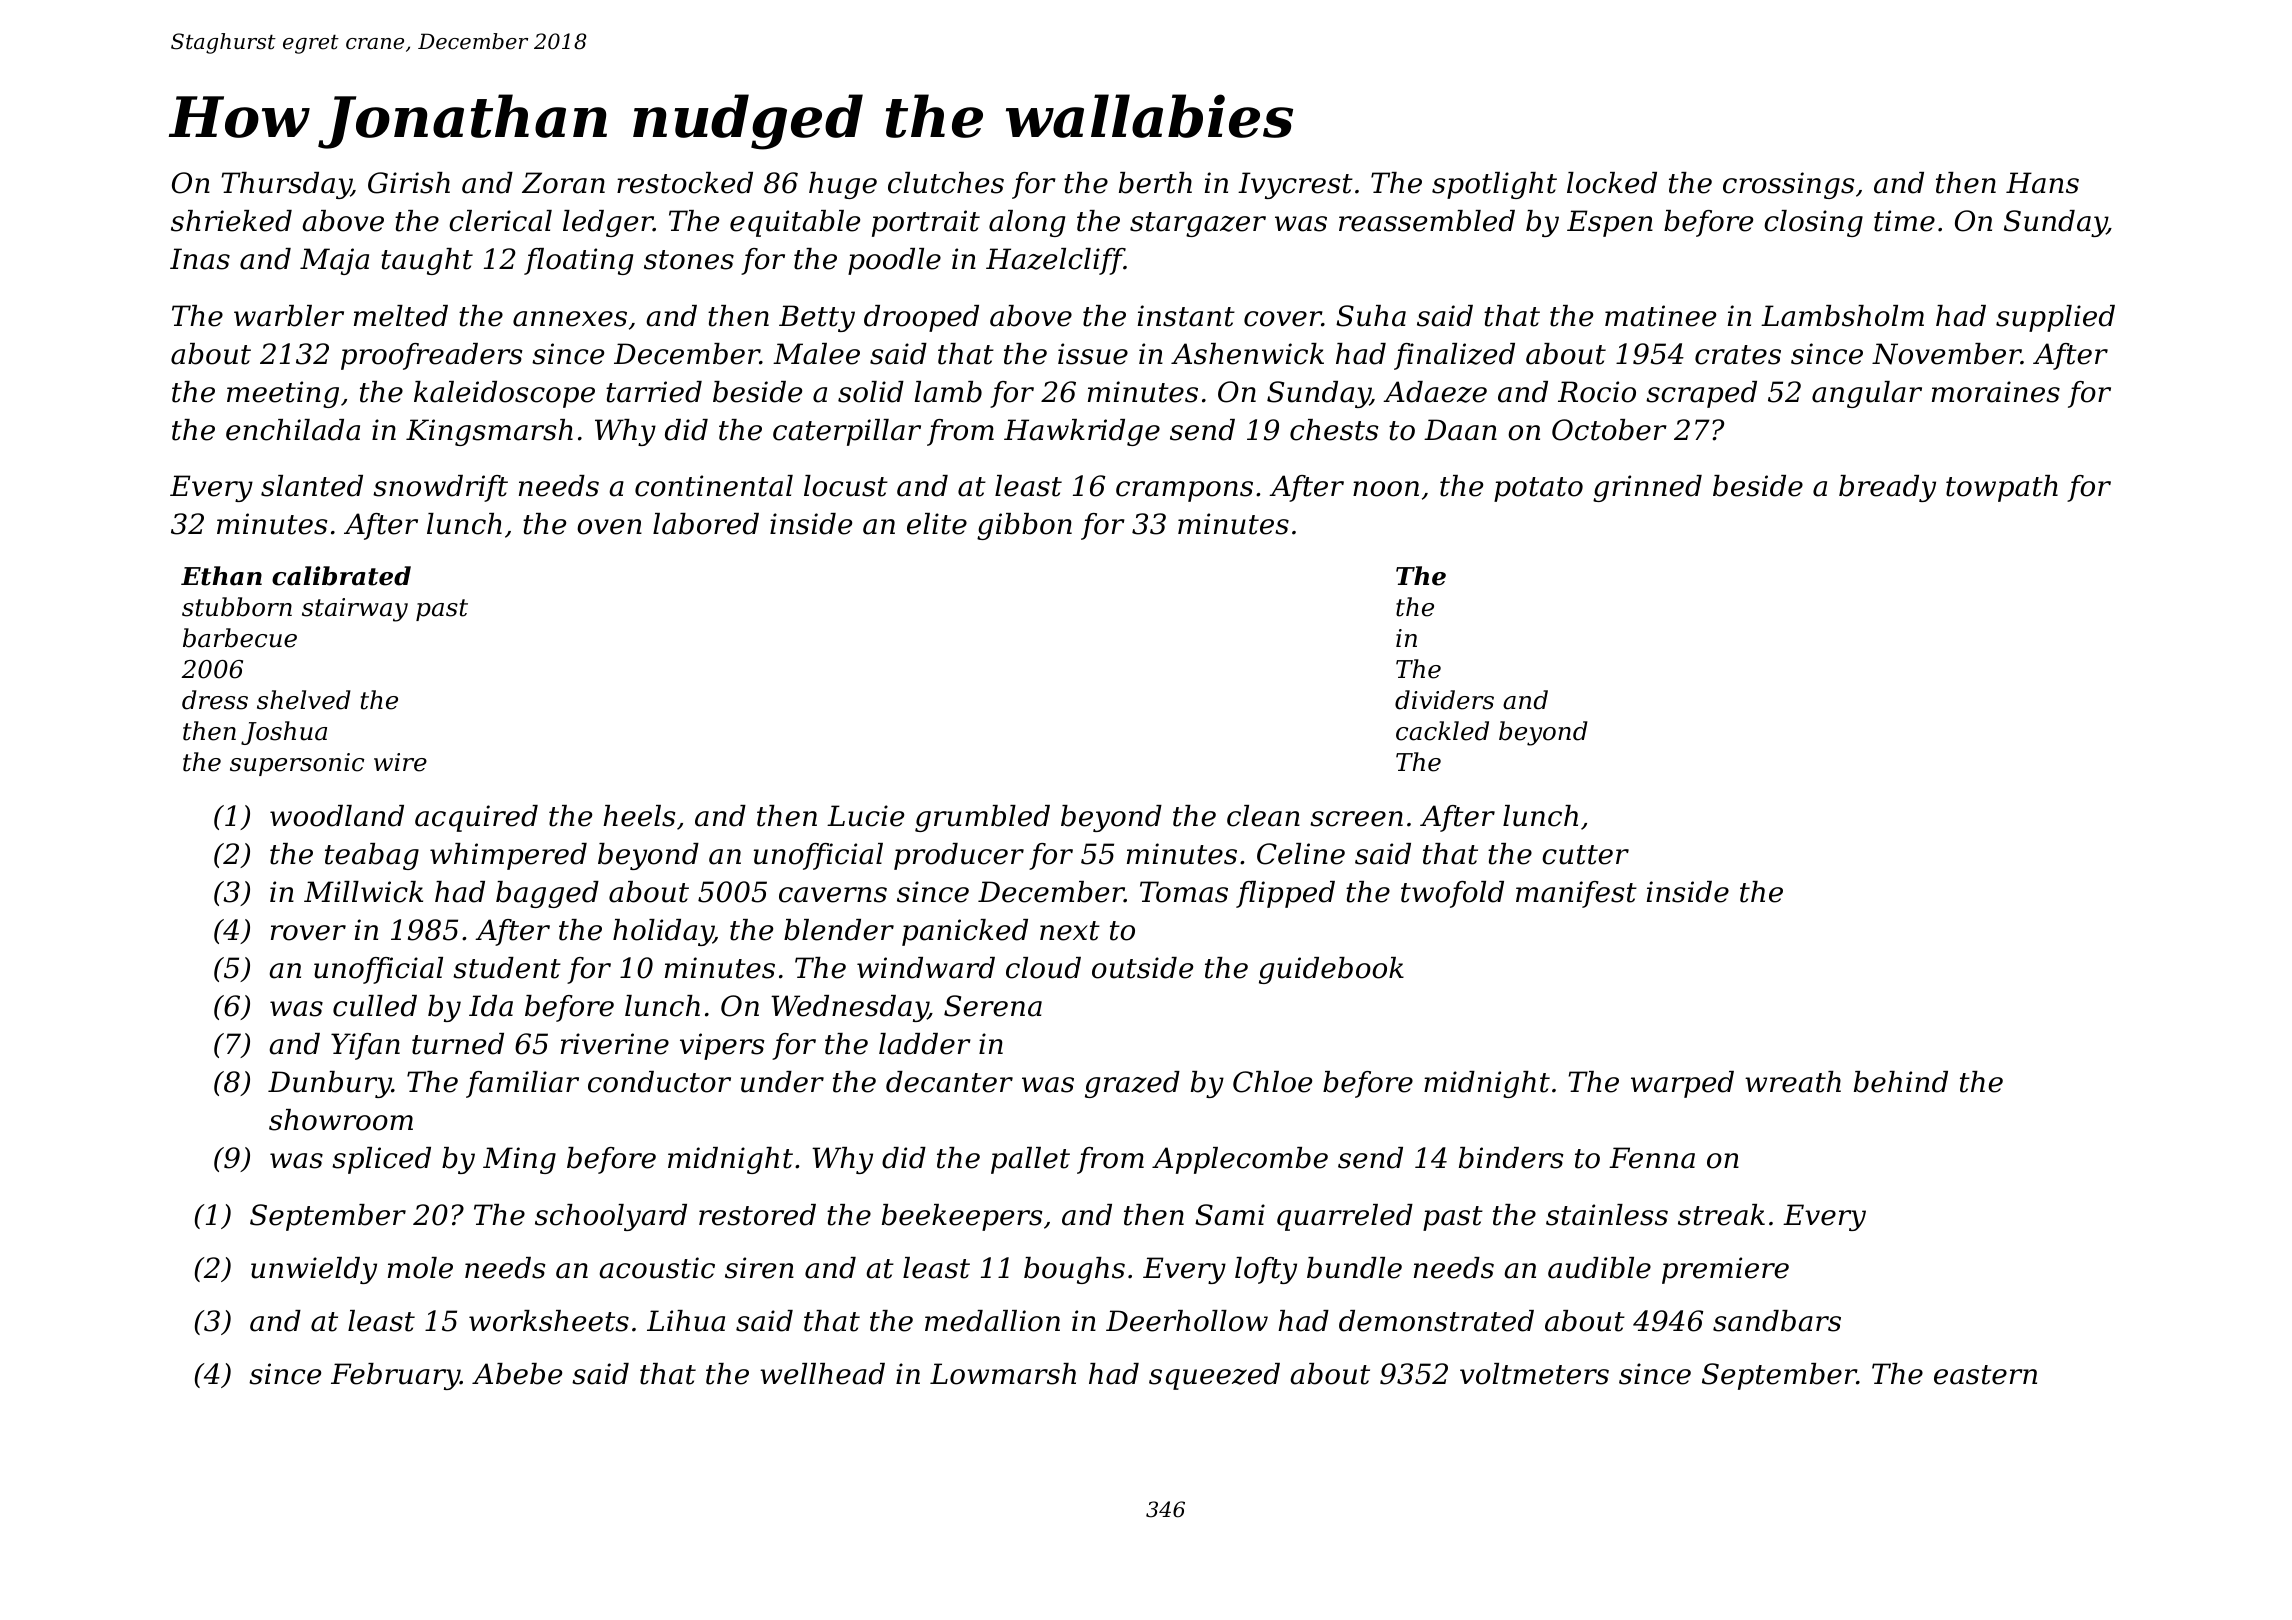 Image resolution: width=2292 pixels, height=1620 pixels. What do you see at coordinates (1003, 1374) in the page?
I see `Lowmarsh` at bounding box center [1003, 1374].
